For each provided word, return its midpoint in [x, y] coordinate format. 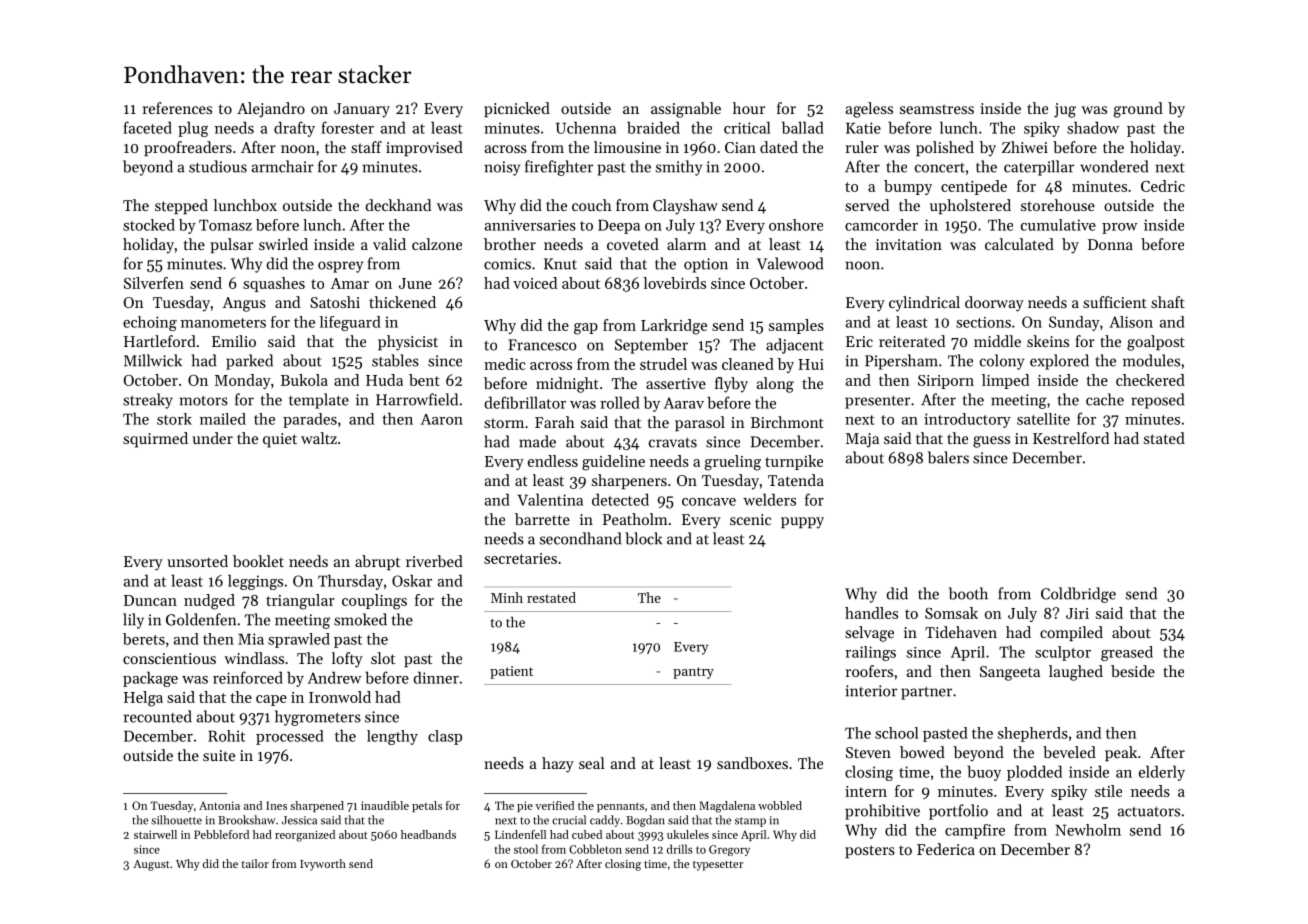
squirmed [155, 440]
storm [504, 423]
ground [1138, 110]
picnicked [517, 109]
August [151, 865]
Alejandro [271, 110]
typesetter [718, 866]
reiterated [912, 341]
